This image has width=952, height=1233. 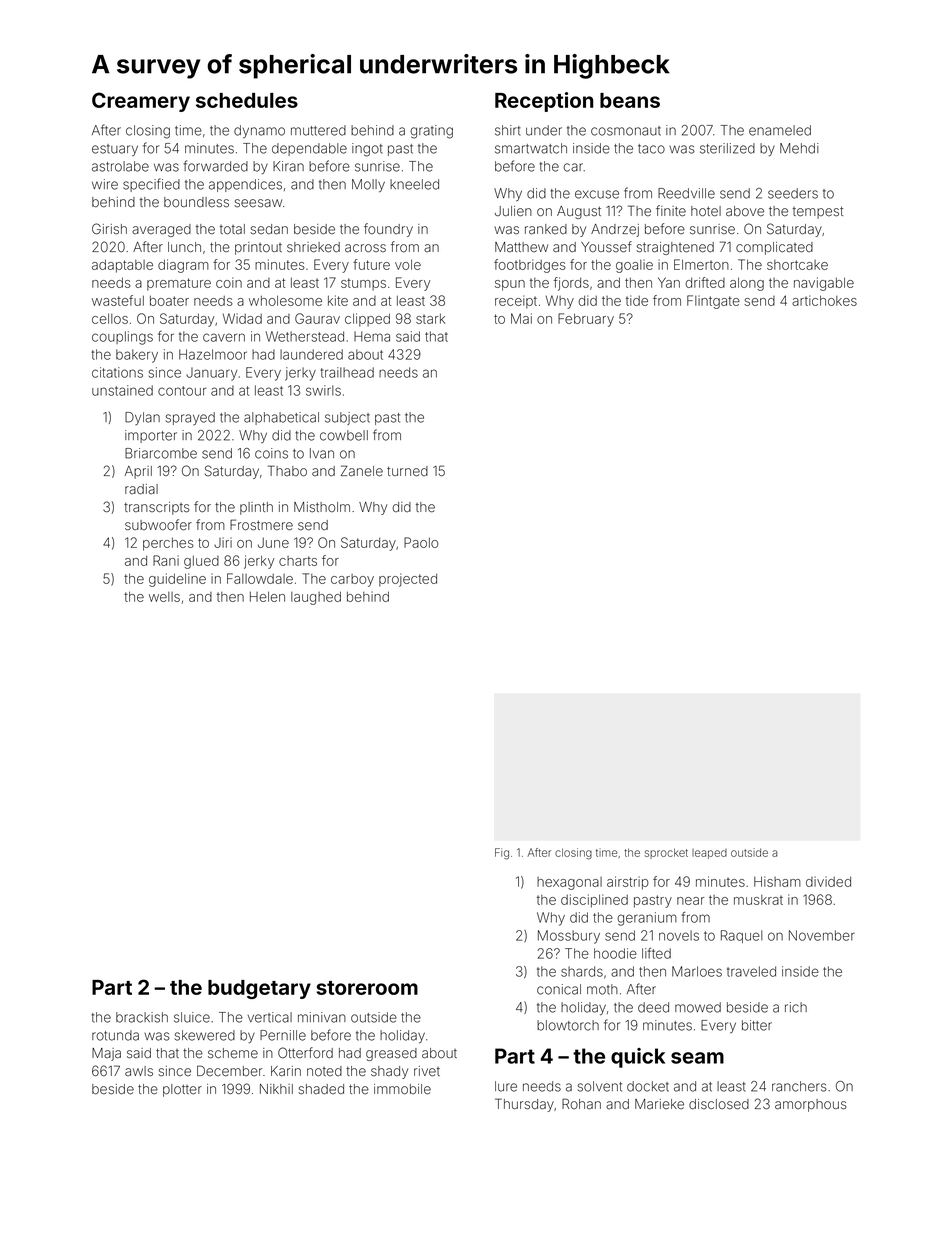 I want to click on adaptable, so click(x=122, y=266).
